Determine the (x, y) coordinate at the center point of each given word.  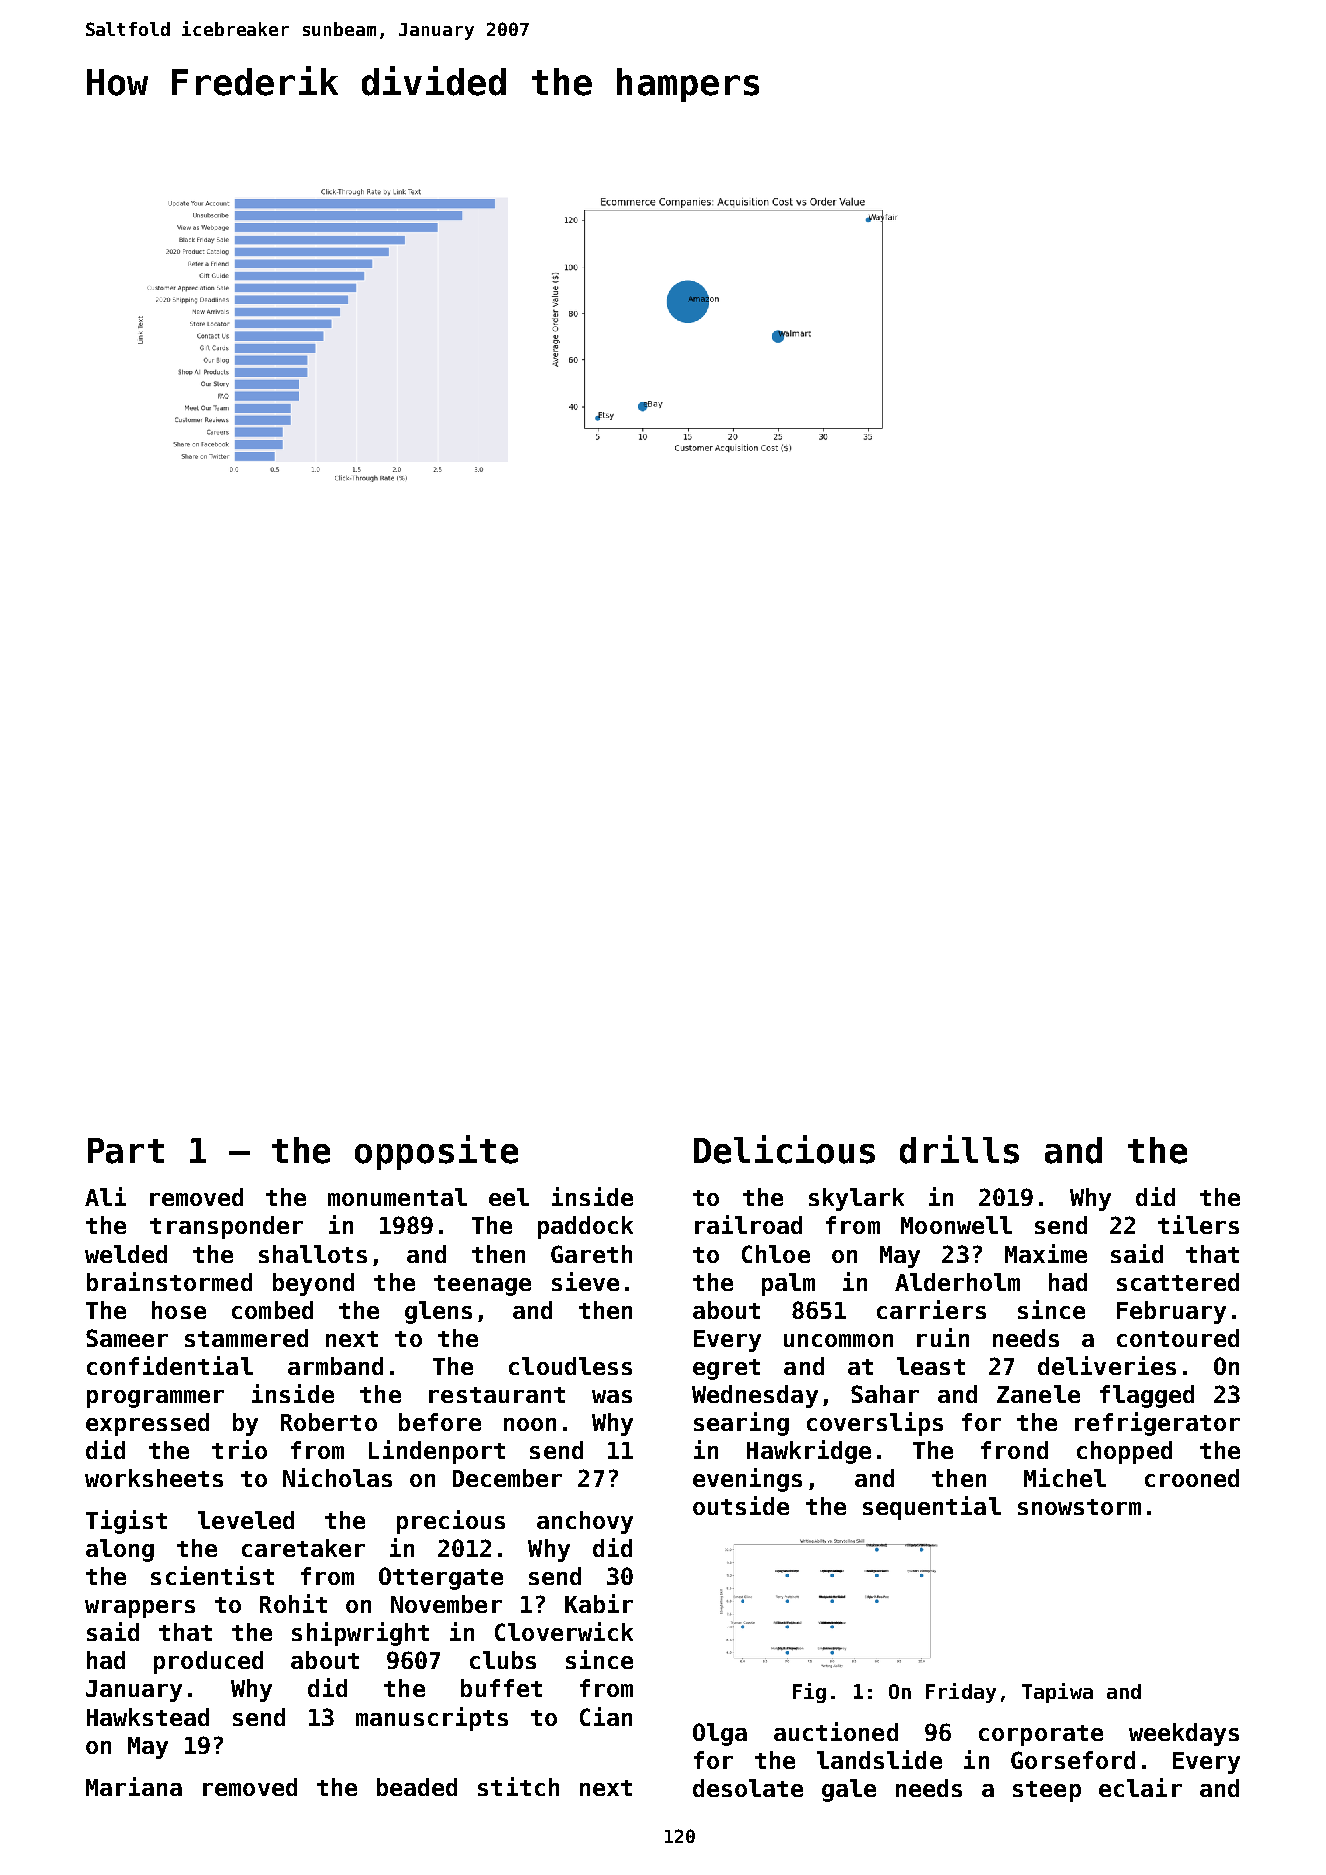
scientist (212, 1575)
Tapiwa (1057, 1693)
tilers (1198, 1224)
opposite (436, 1152)
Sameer (127, 1338)
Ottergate (441, 1578)
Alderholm (957, 1282)
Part (126, 1151)
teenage (482, 1285)
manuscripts (432, 1719)
